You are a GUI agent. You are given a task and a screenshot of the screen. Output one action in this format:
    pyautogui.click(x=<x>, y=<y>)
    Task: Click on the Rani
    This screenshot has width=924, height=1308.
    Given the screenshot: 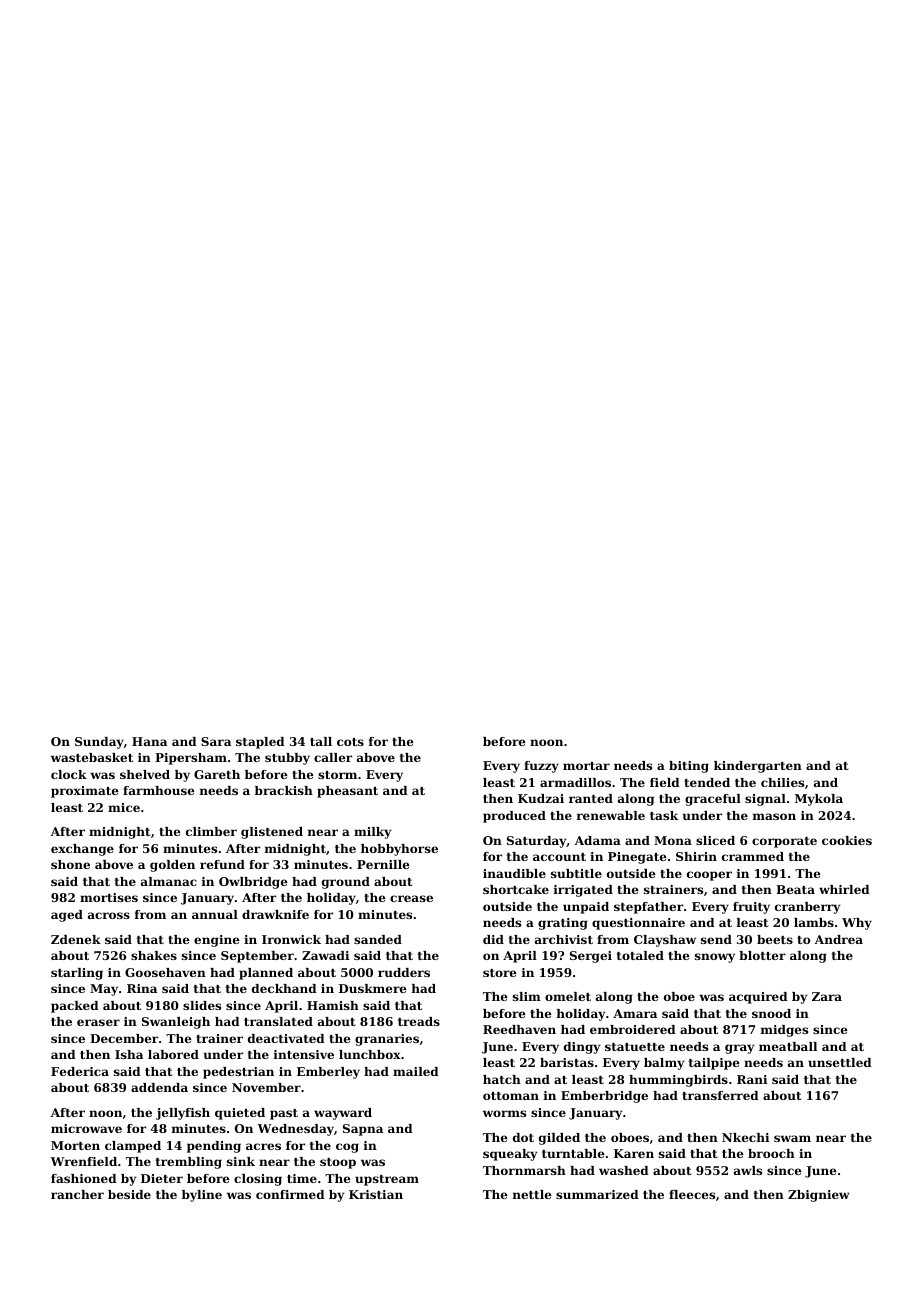 What is the action you would take?
    pyautogui.click(x=752, y=1079)
